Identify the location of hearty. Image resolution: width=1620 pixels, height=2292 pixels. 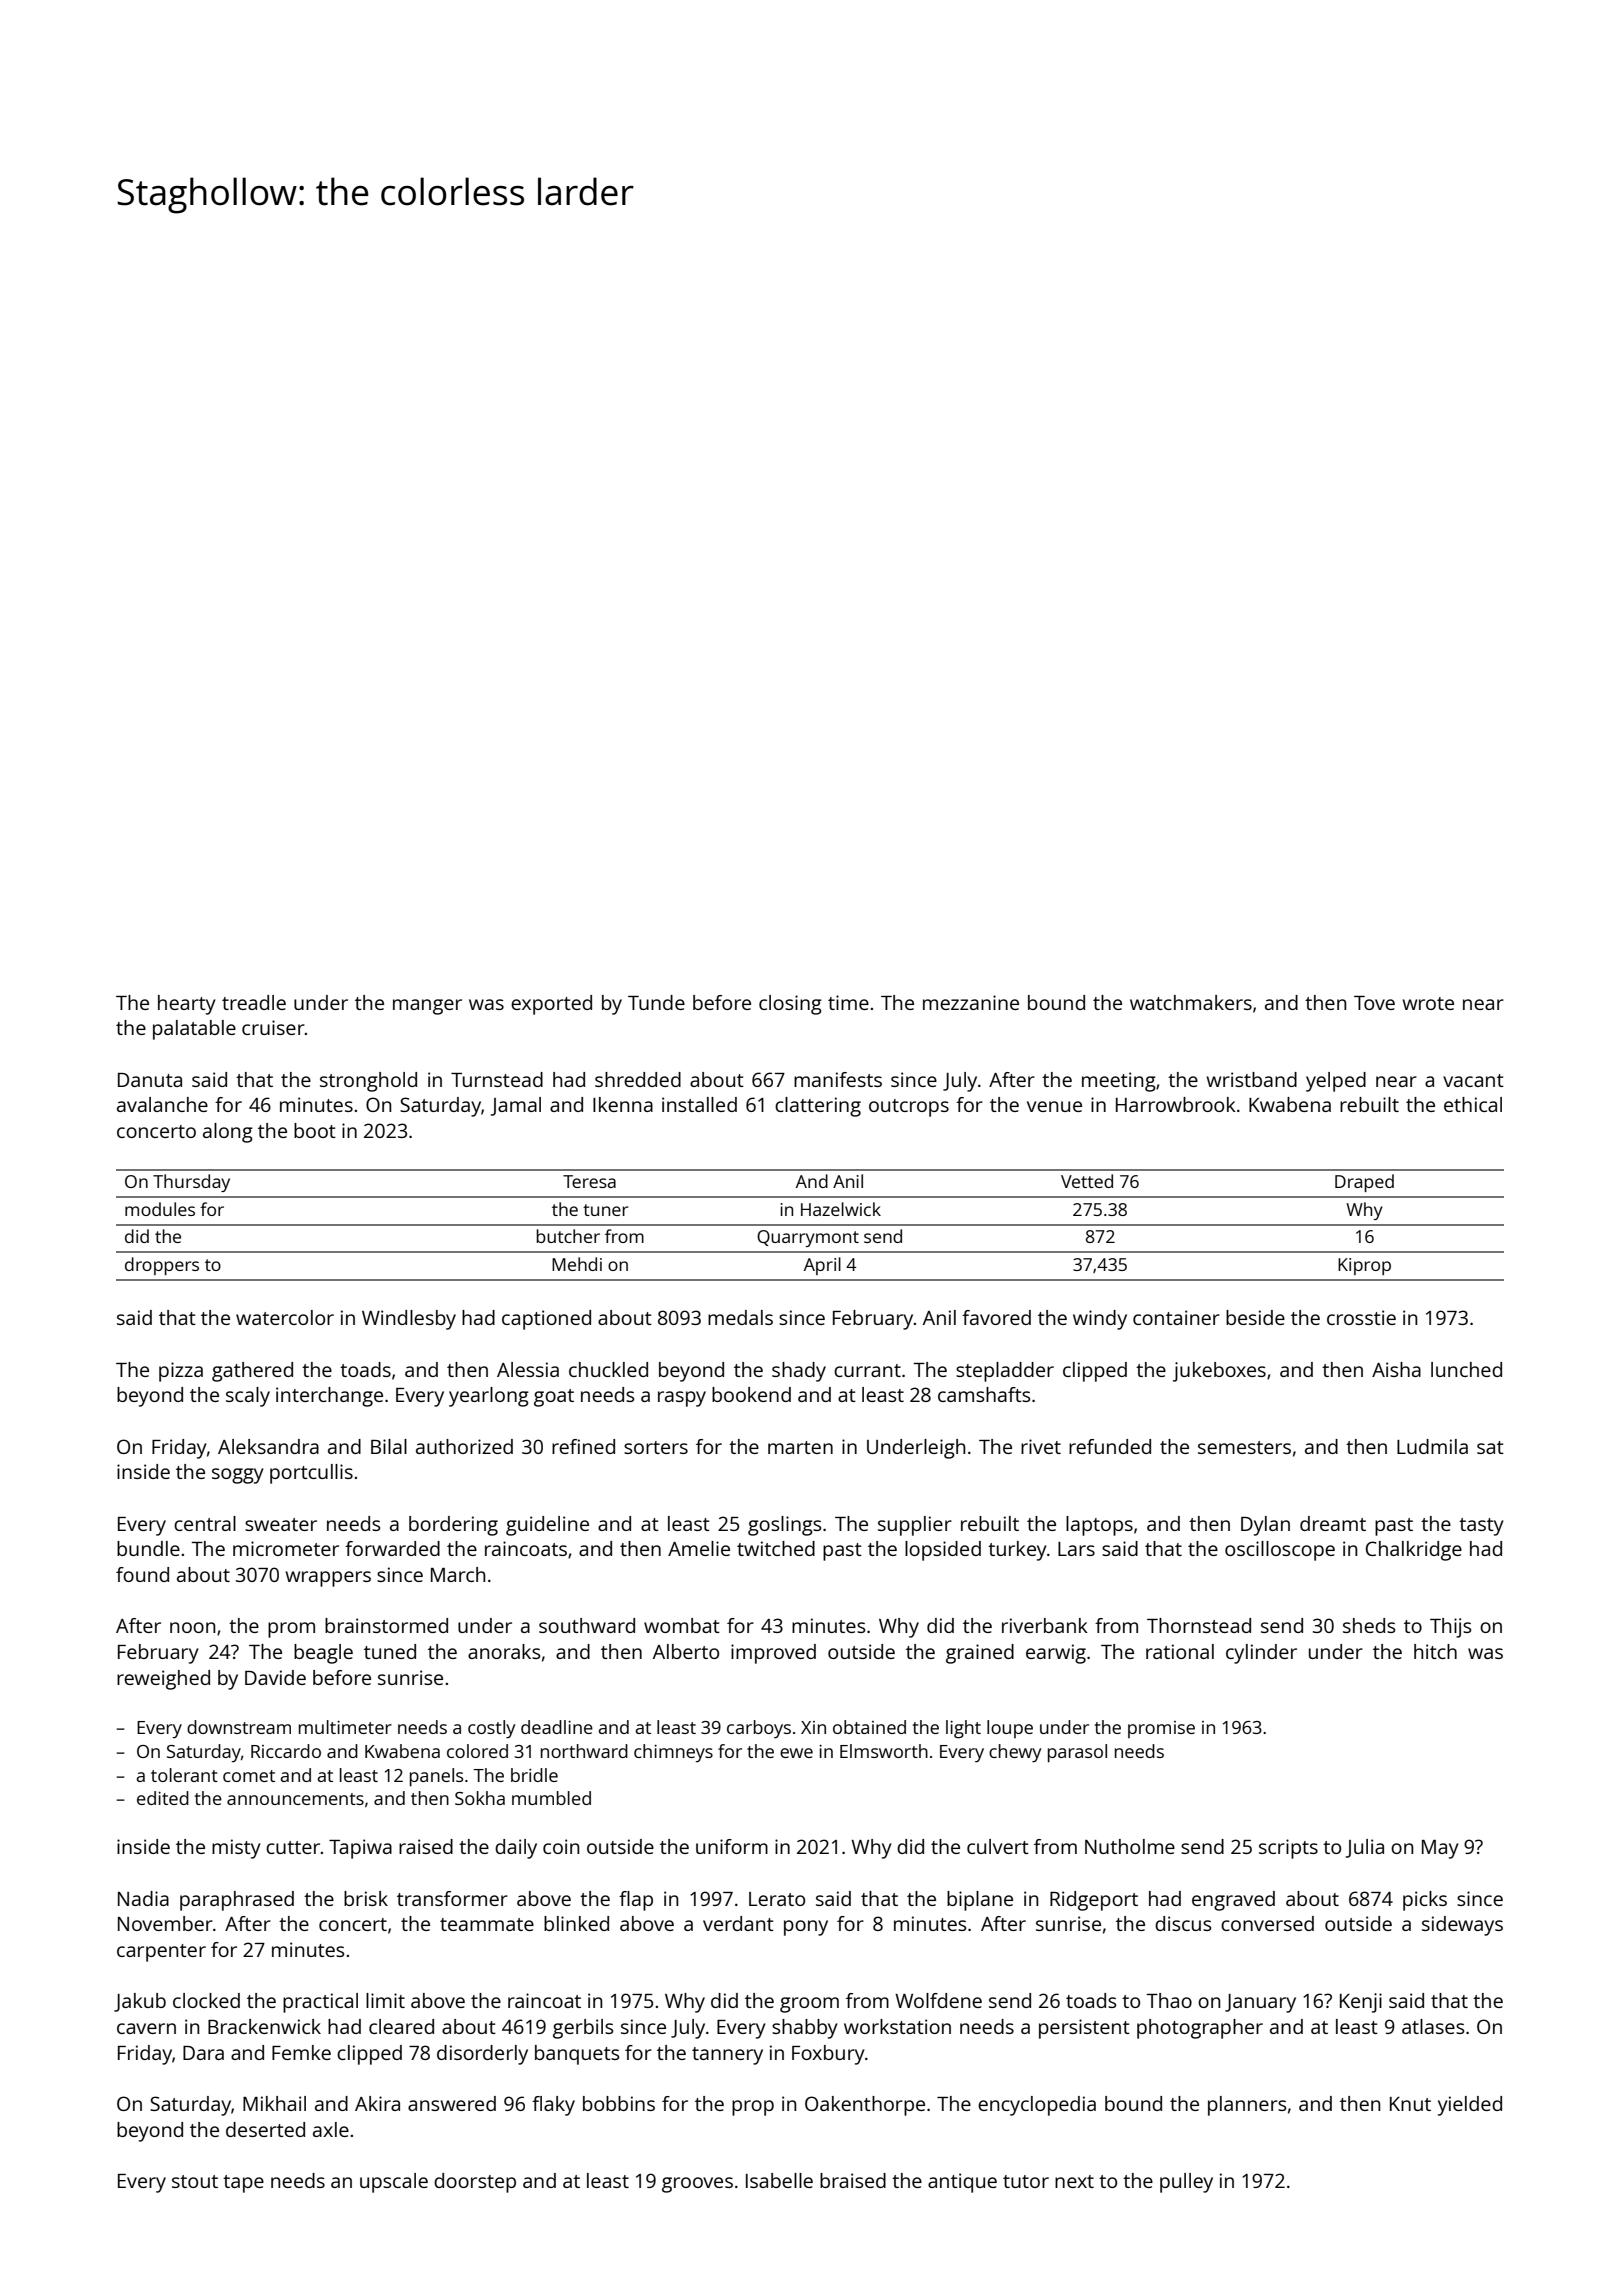
(187, 1005).
